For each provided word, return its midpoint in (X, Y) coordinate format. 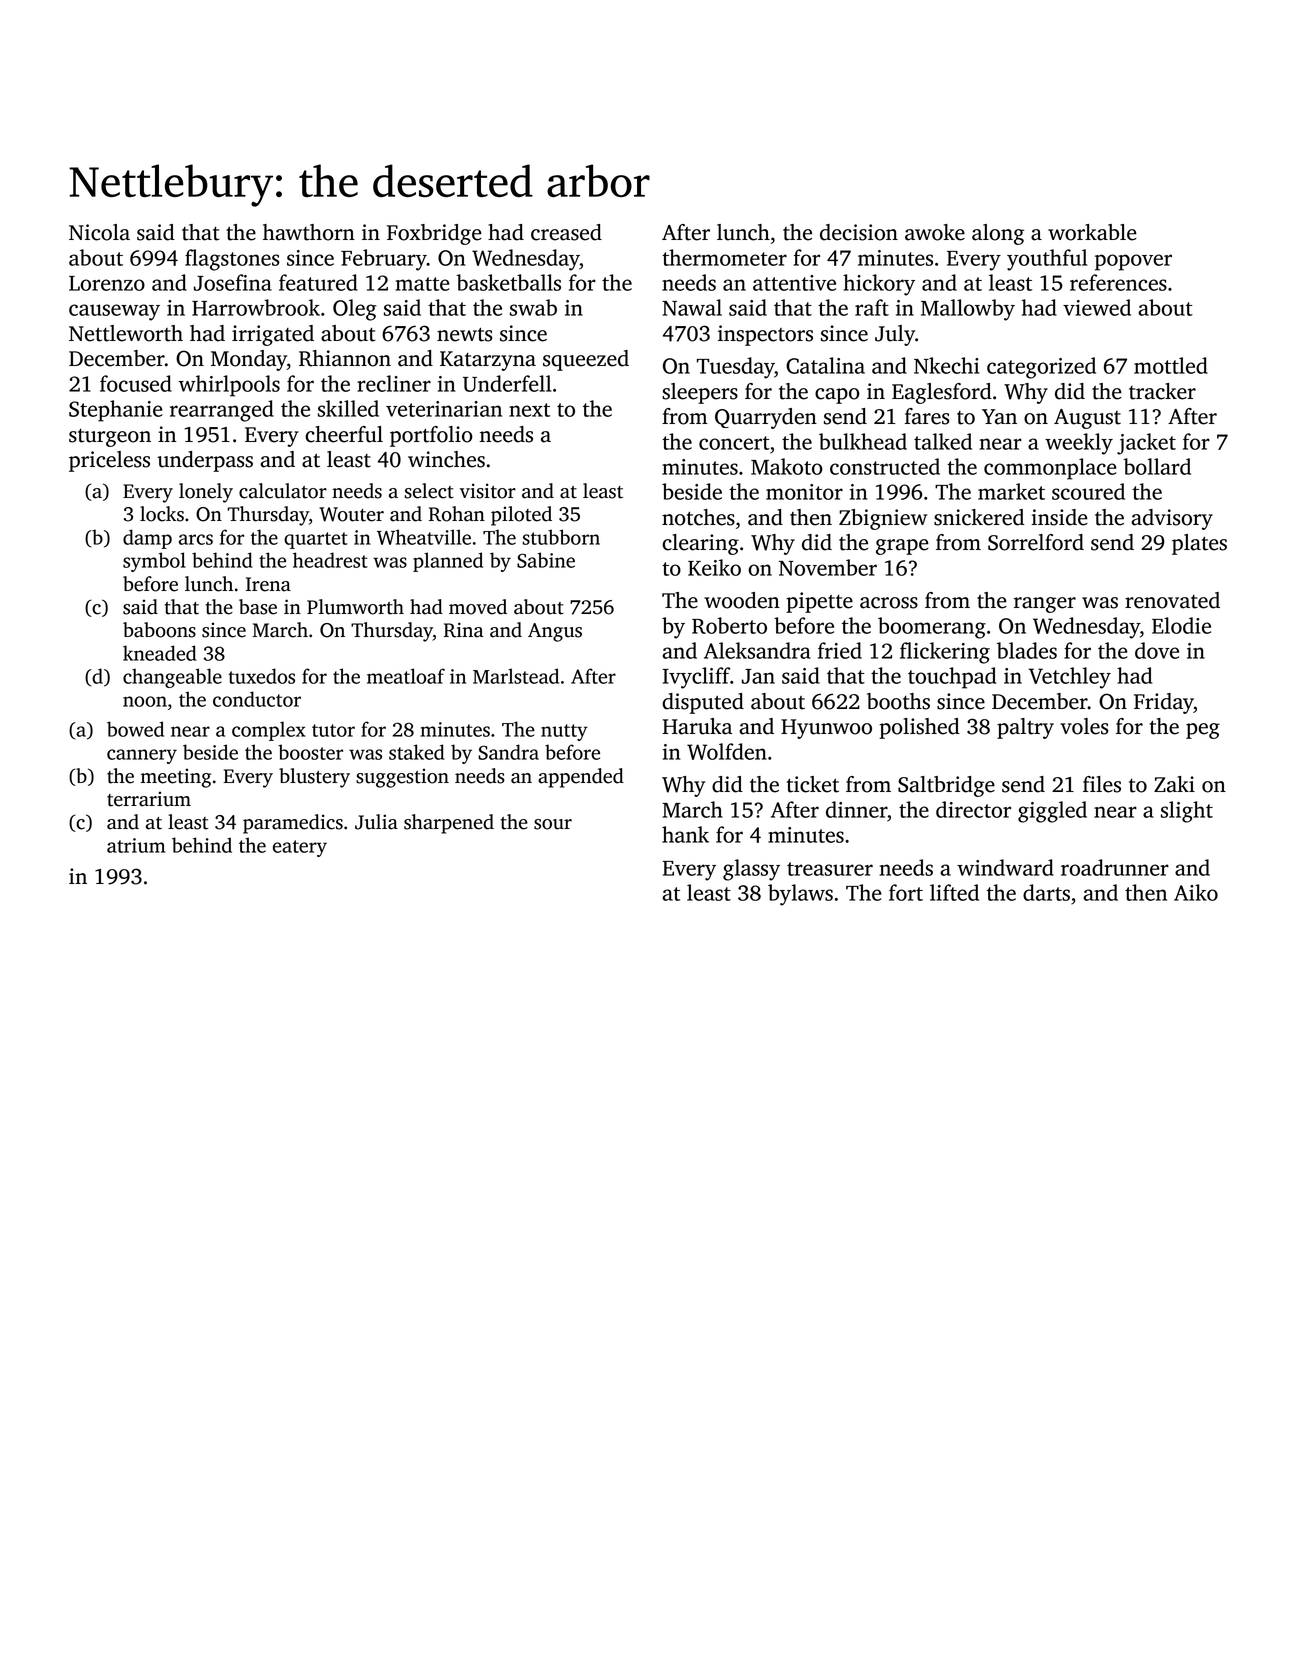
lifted (954, 892)
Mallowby (968, 310)
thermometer (724, 257)
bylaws (800, 895)
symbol (154, 562)
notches (698, 517)
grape (902, 547)
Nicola (99, 232)
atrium (136, 845)
